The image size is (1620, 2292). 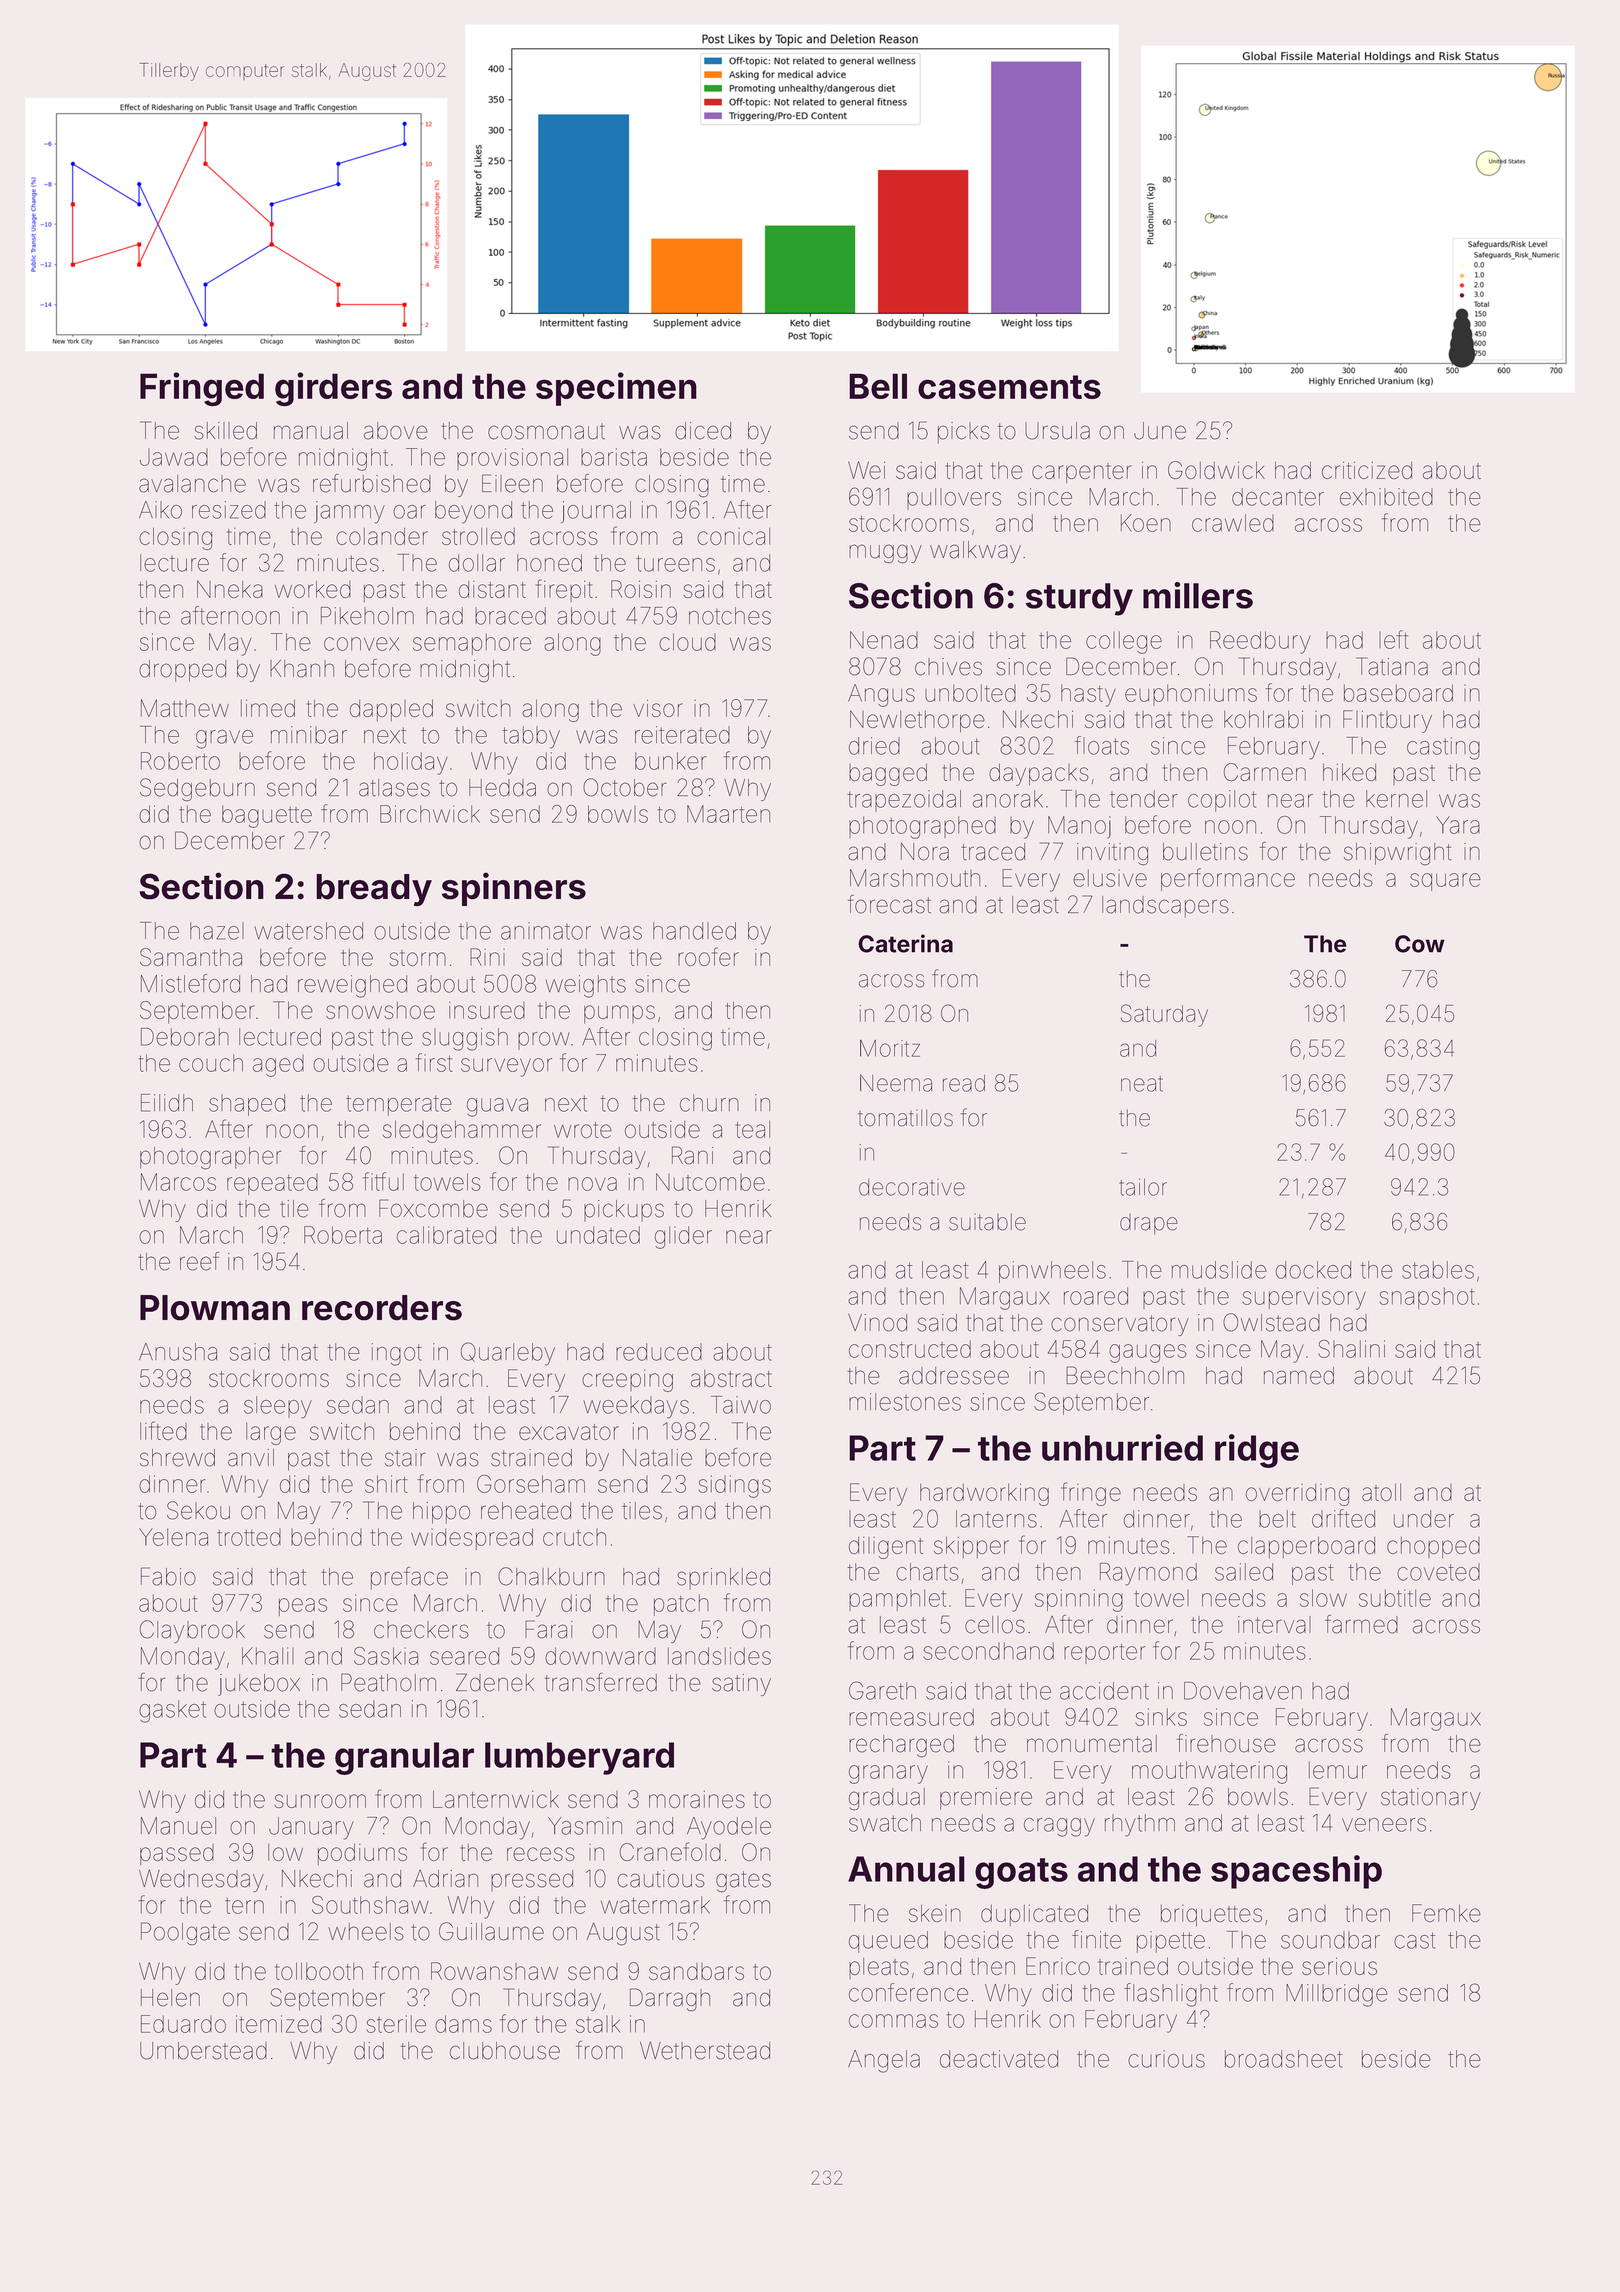 What do you see at coordinates (1381, 1492) in the screenshot?
I see `atoll` at bounding box center [1381, 1492].
